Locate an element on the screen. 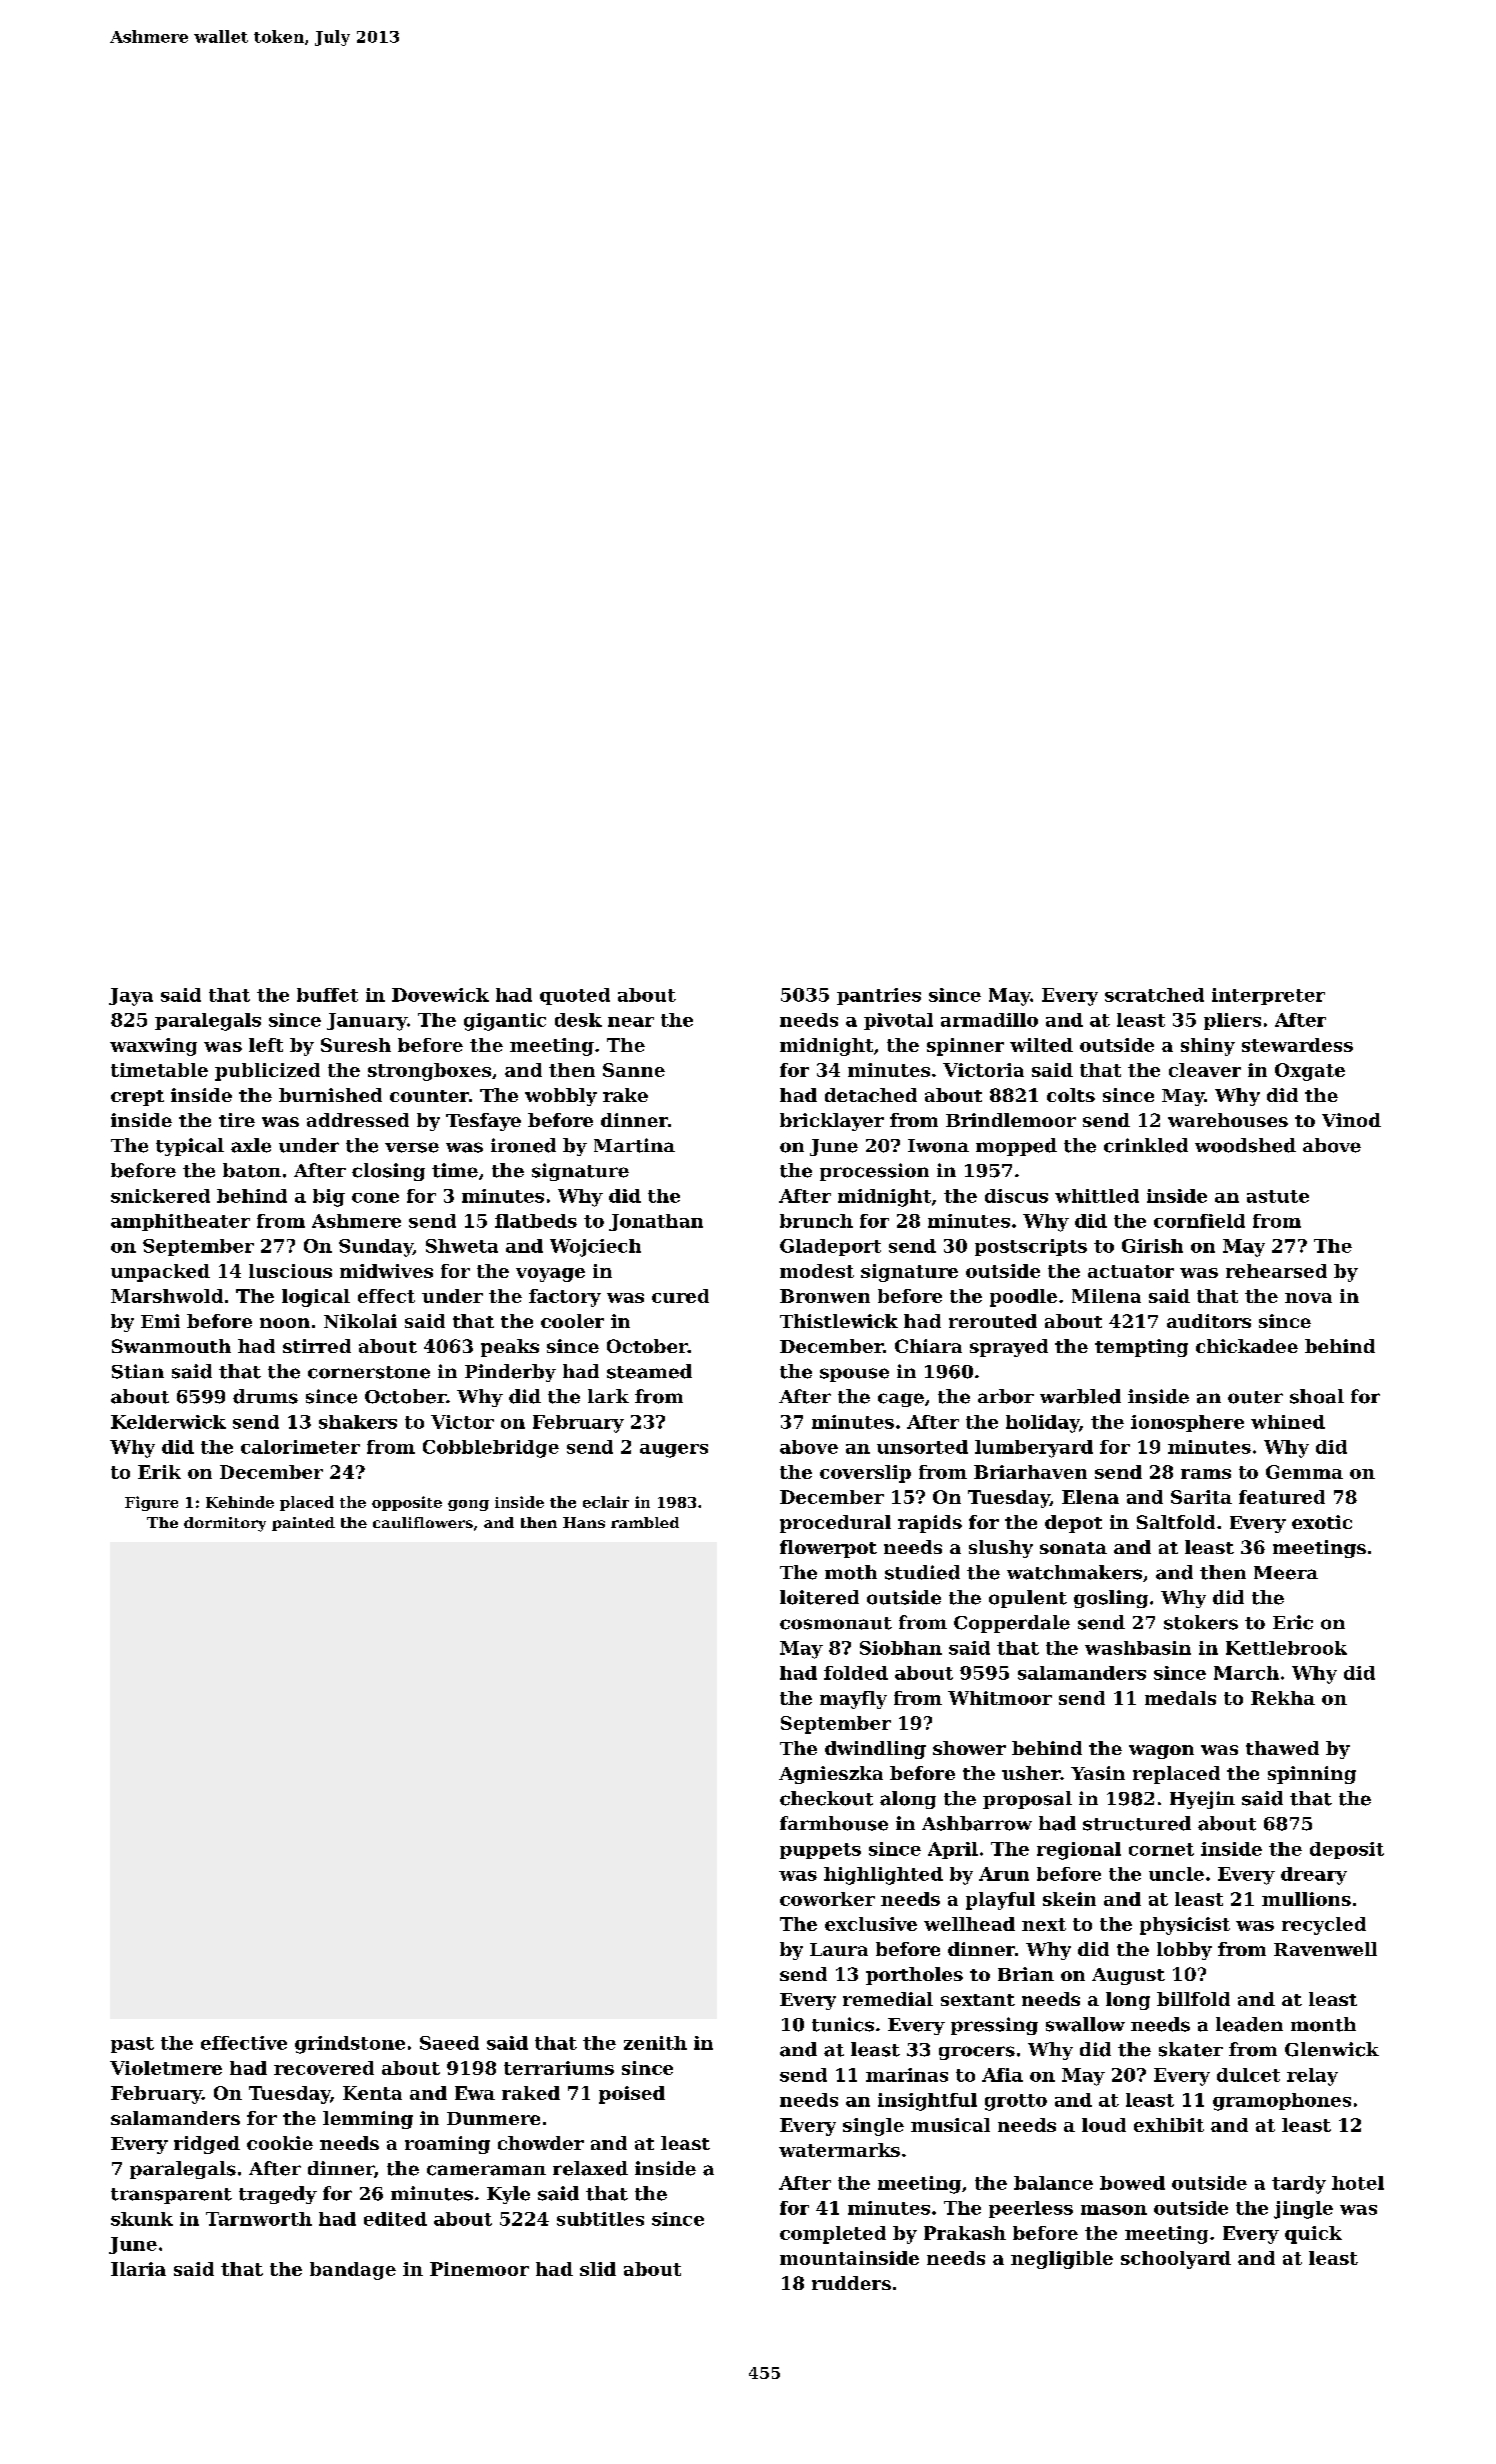  tunics is located at coordinates (843, 2024).
